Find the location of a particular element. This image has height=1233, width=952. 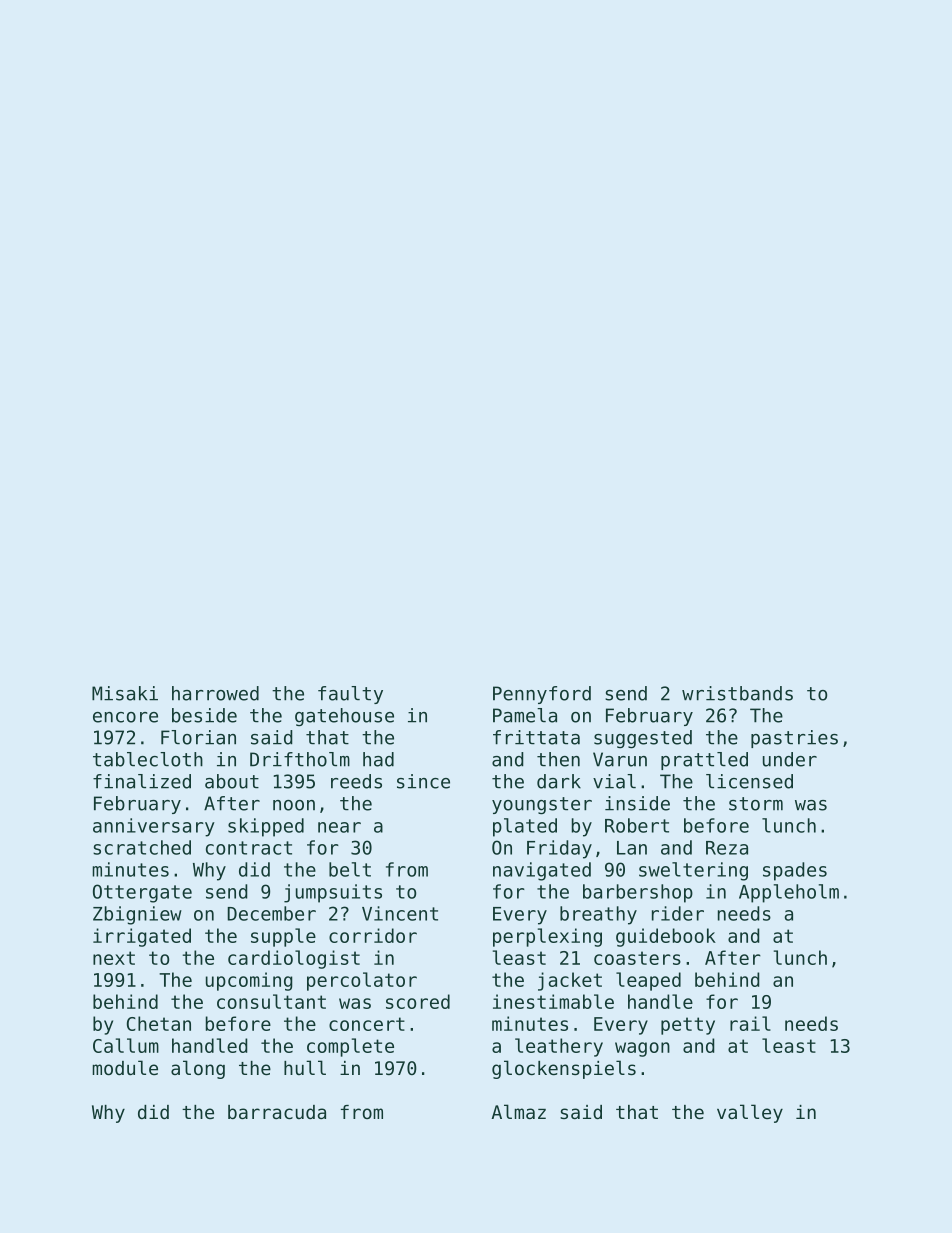

supple is located at coordinates (283, 937).
